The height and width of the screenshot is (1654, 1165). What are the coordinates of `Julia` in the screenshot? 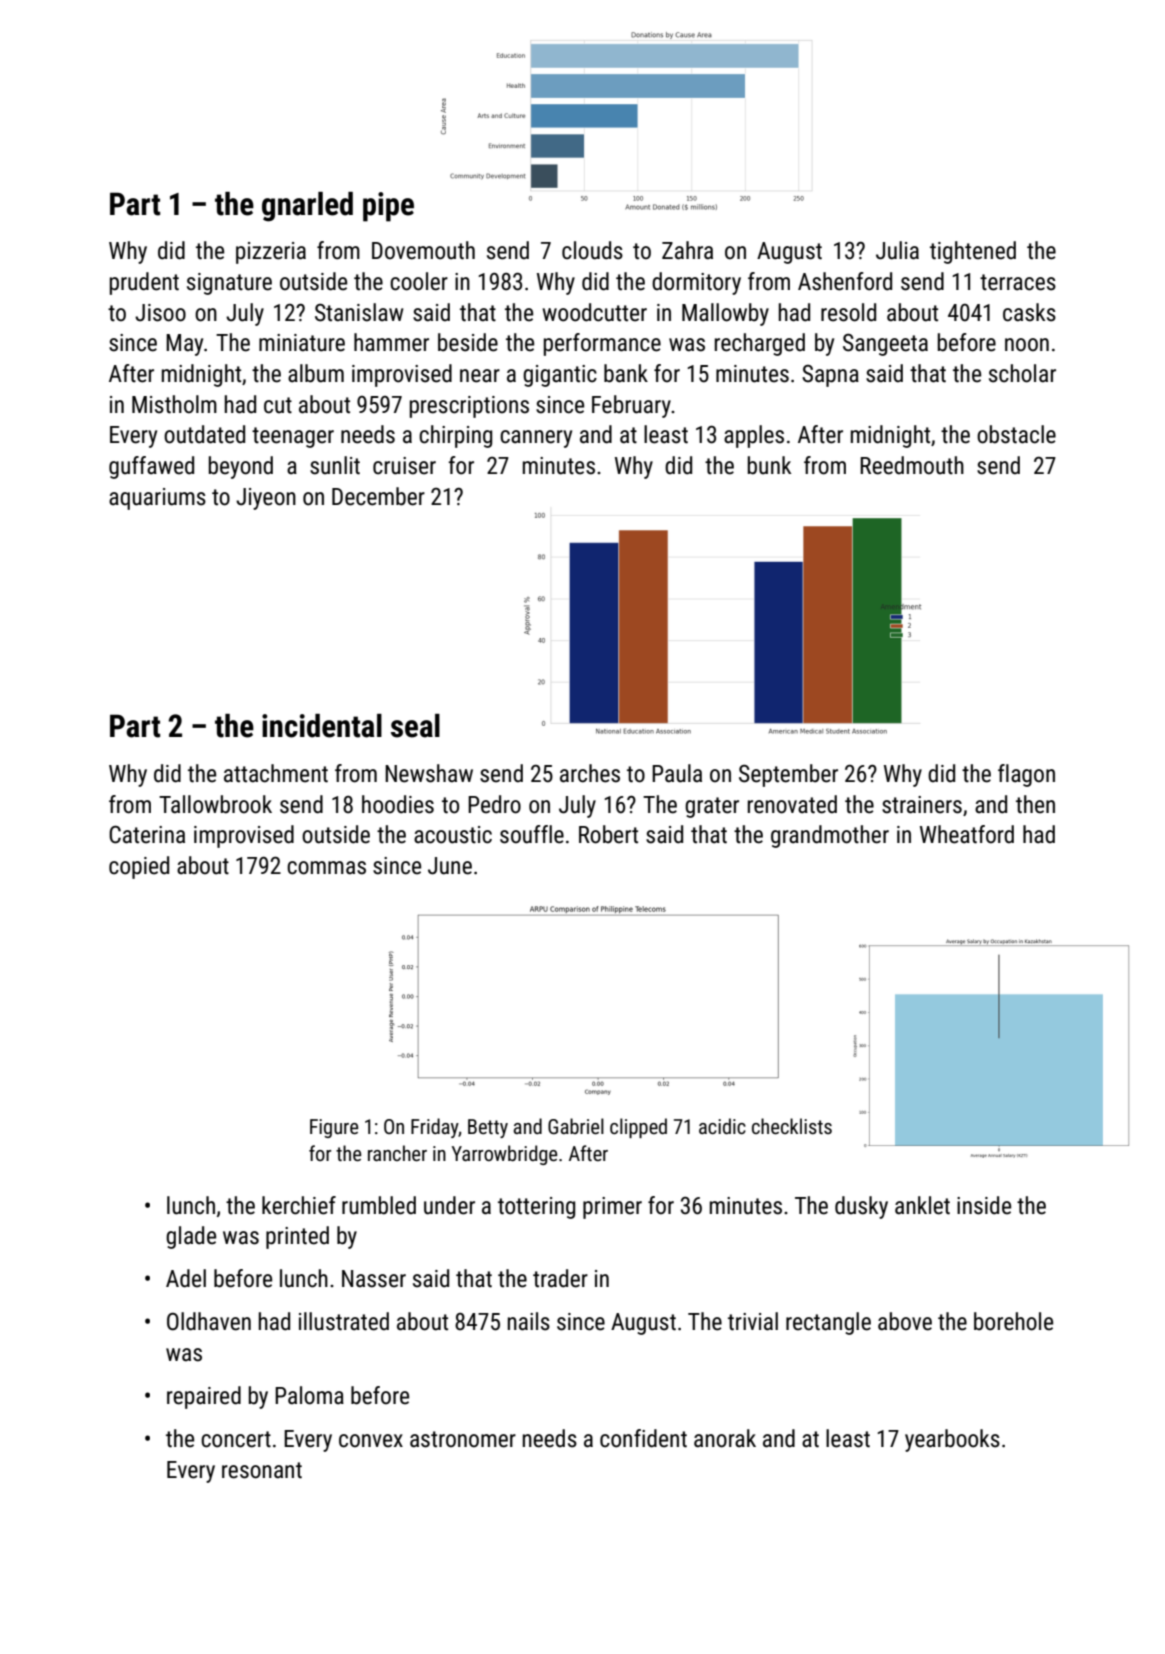 It's located at (897, 250).
